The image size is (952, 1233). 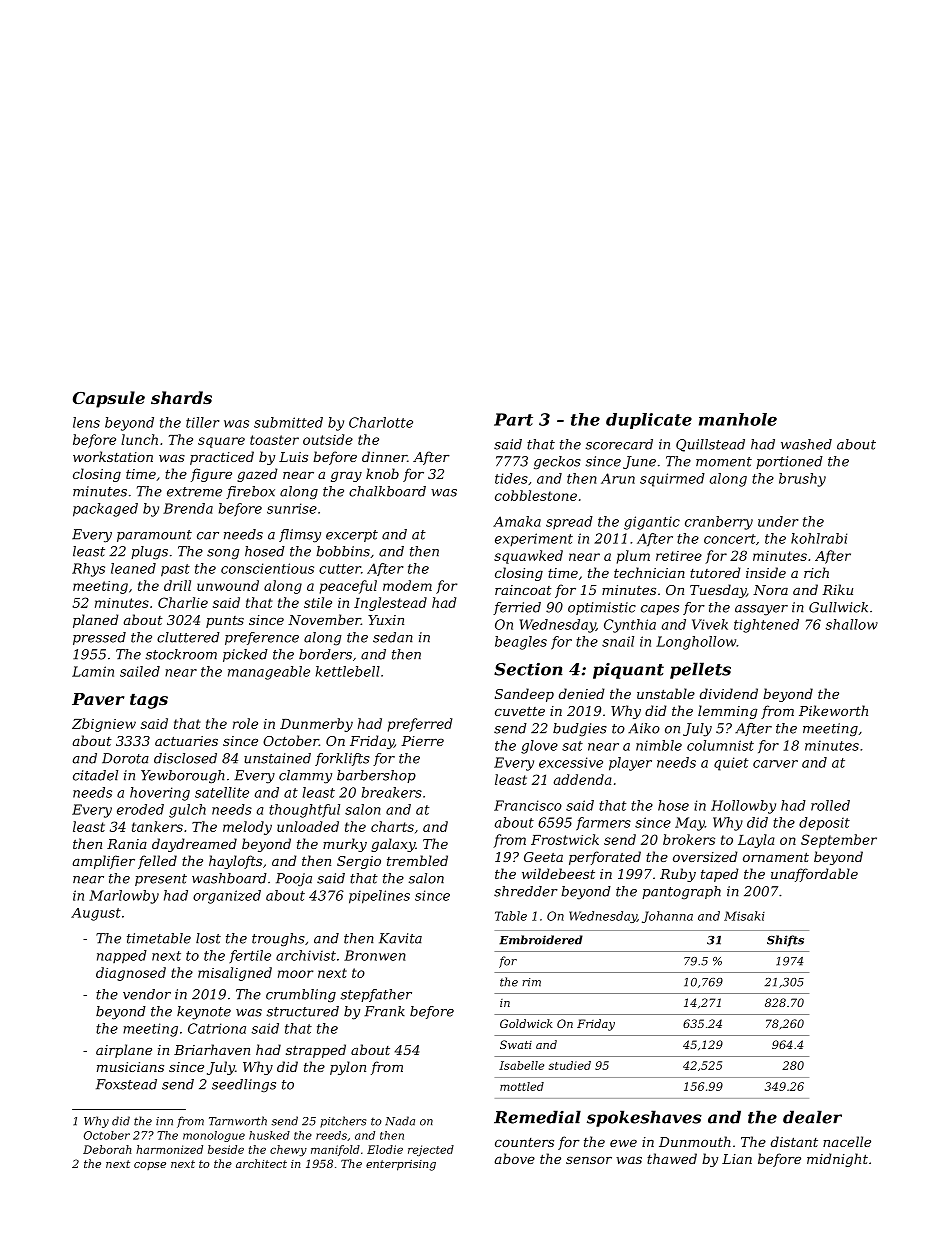 I want to click on packaged, so click(x=105, y=510).
